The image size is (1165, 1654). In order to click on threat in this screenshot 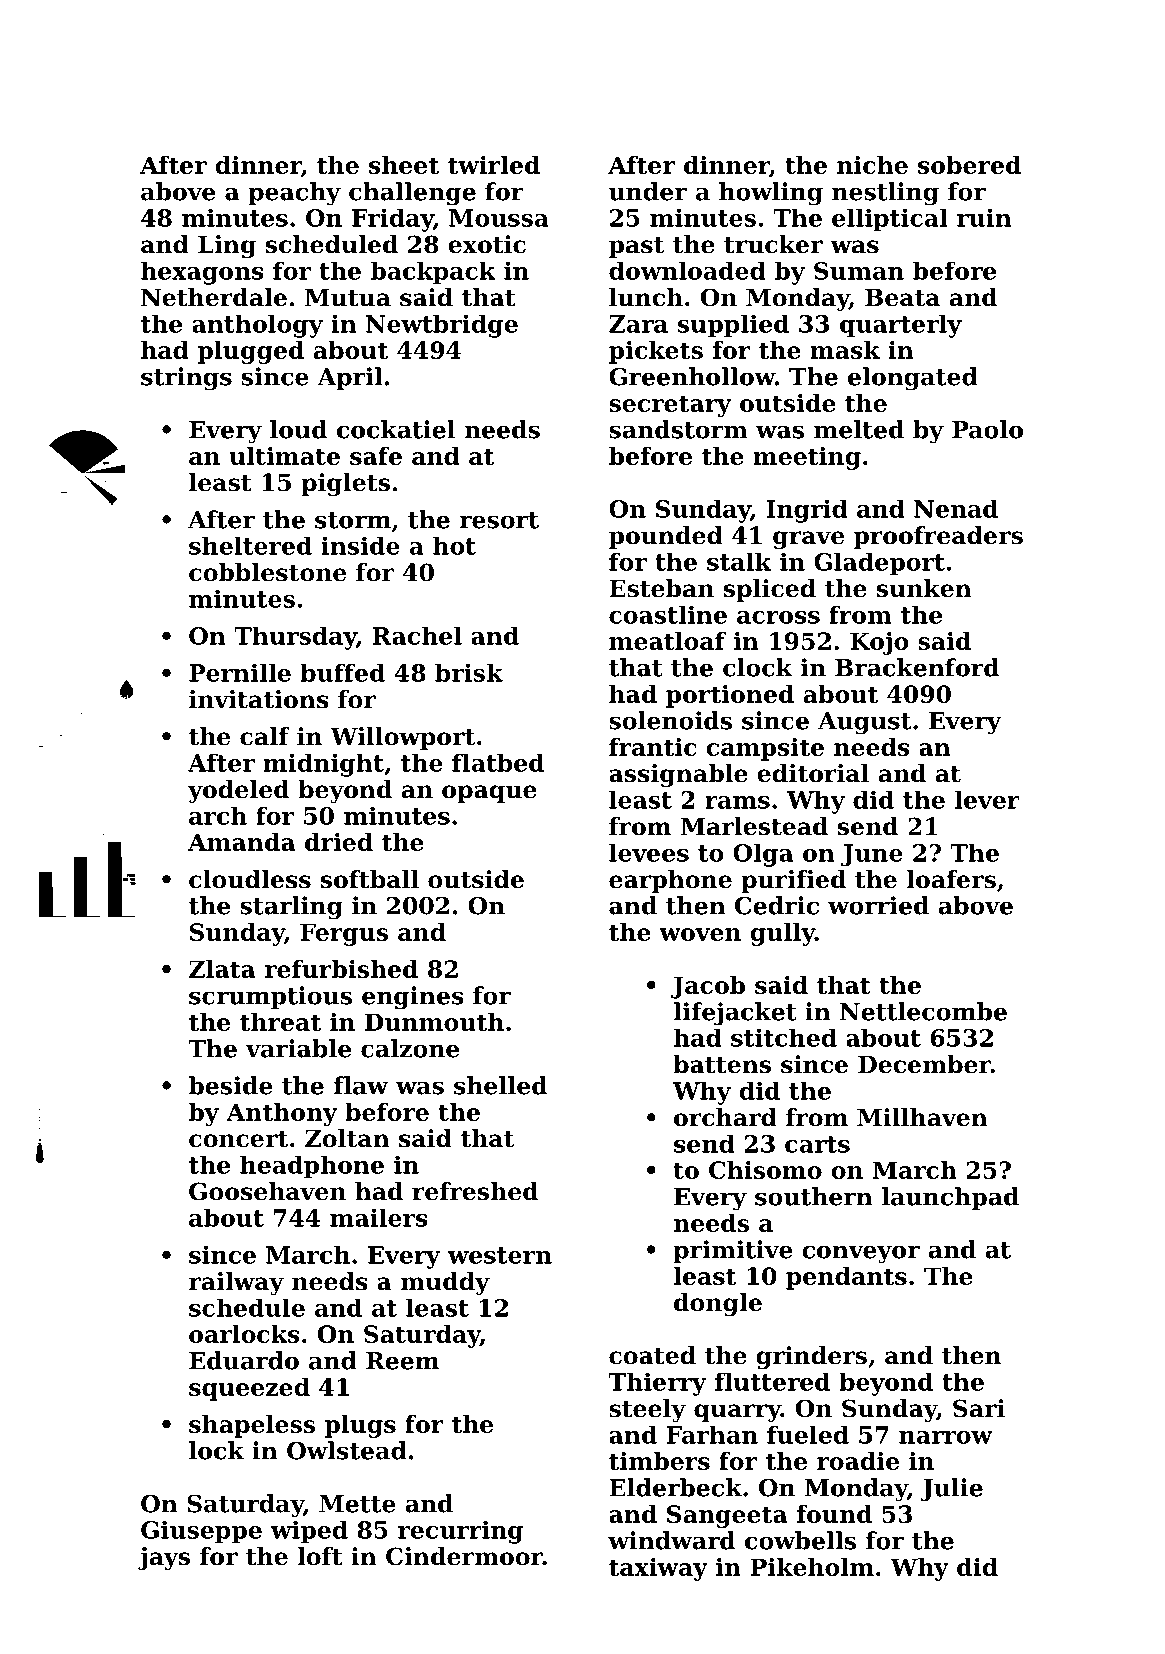, I will do `click(280, 1022)`.
